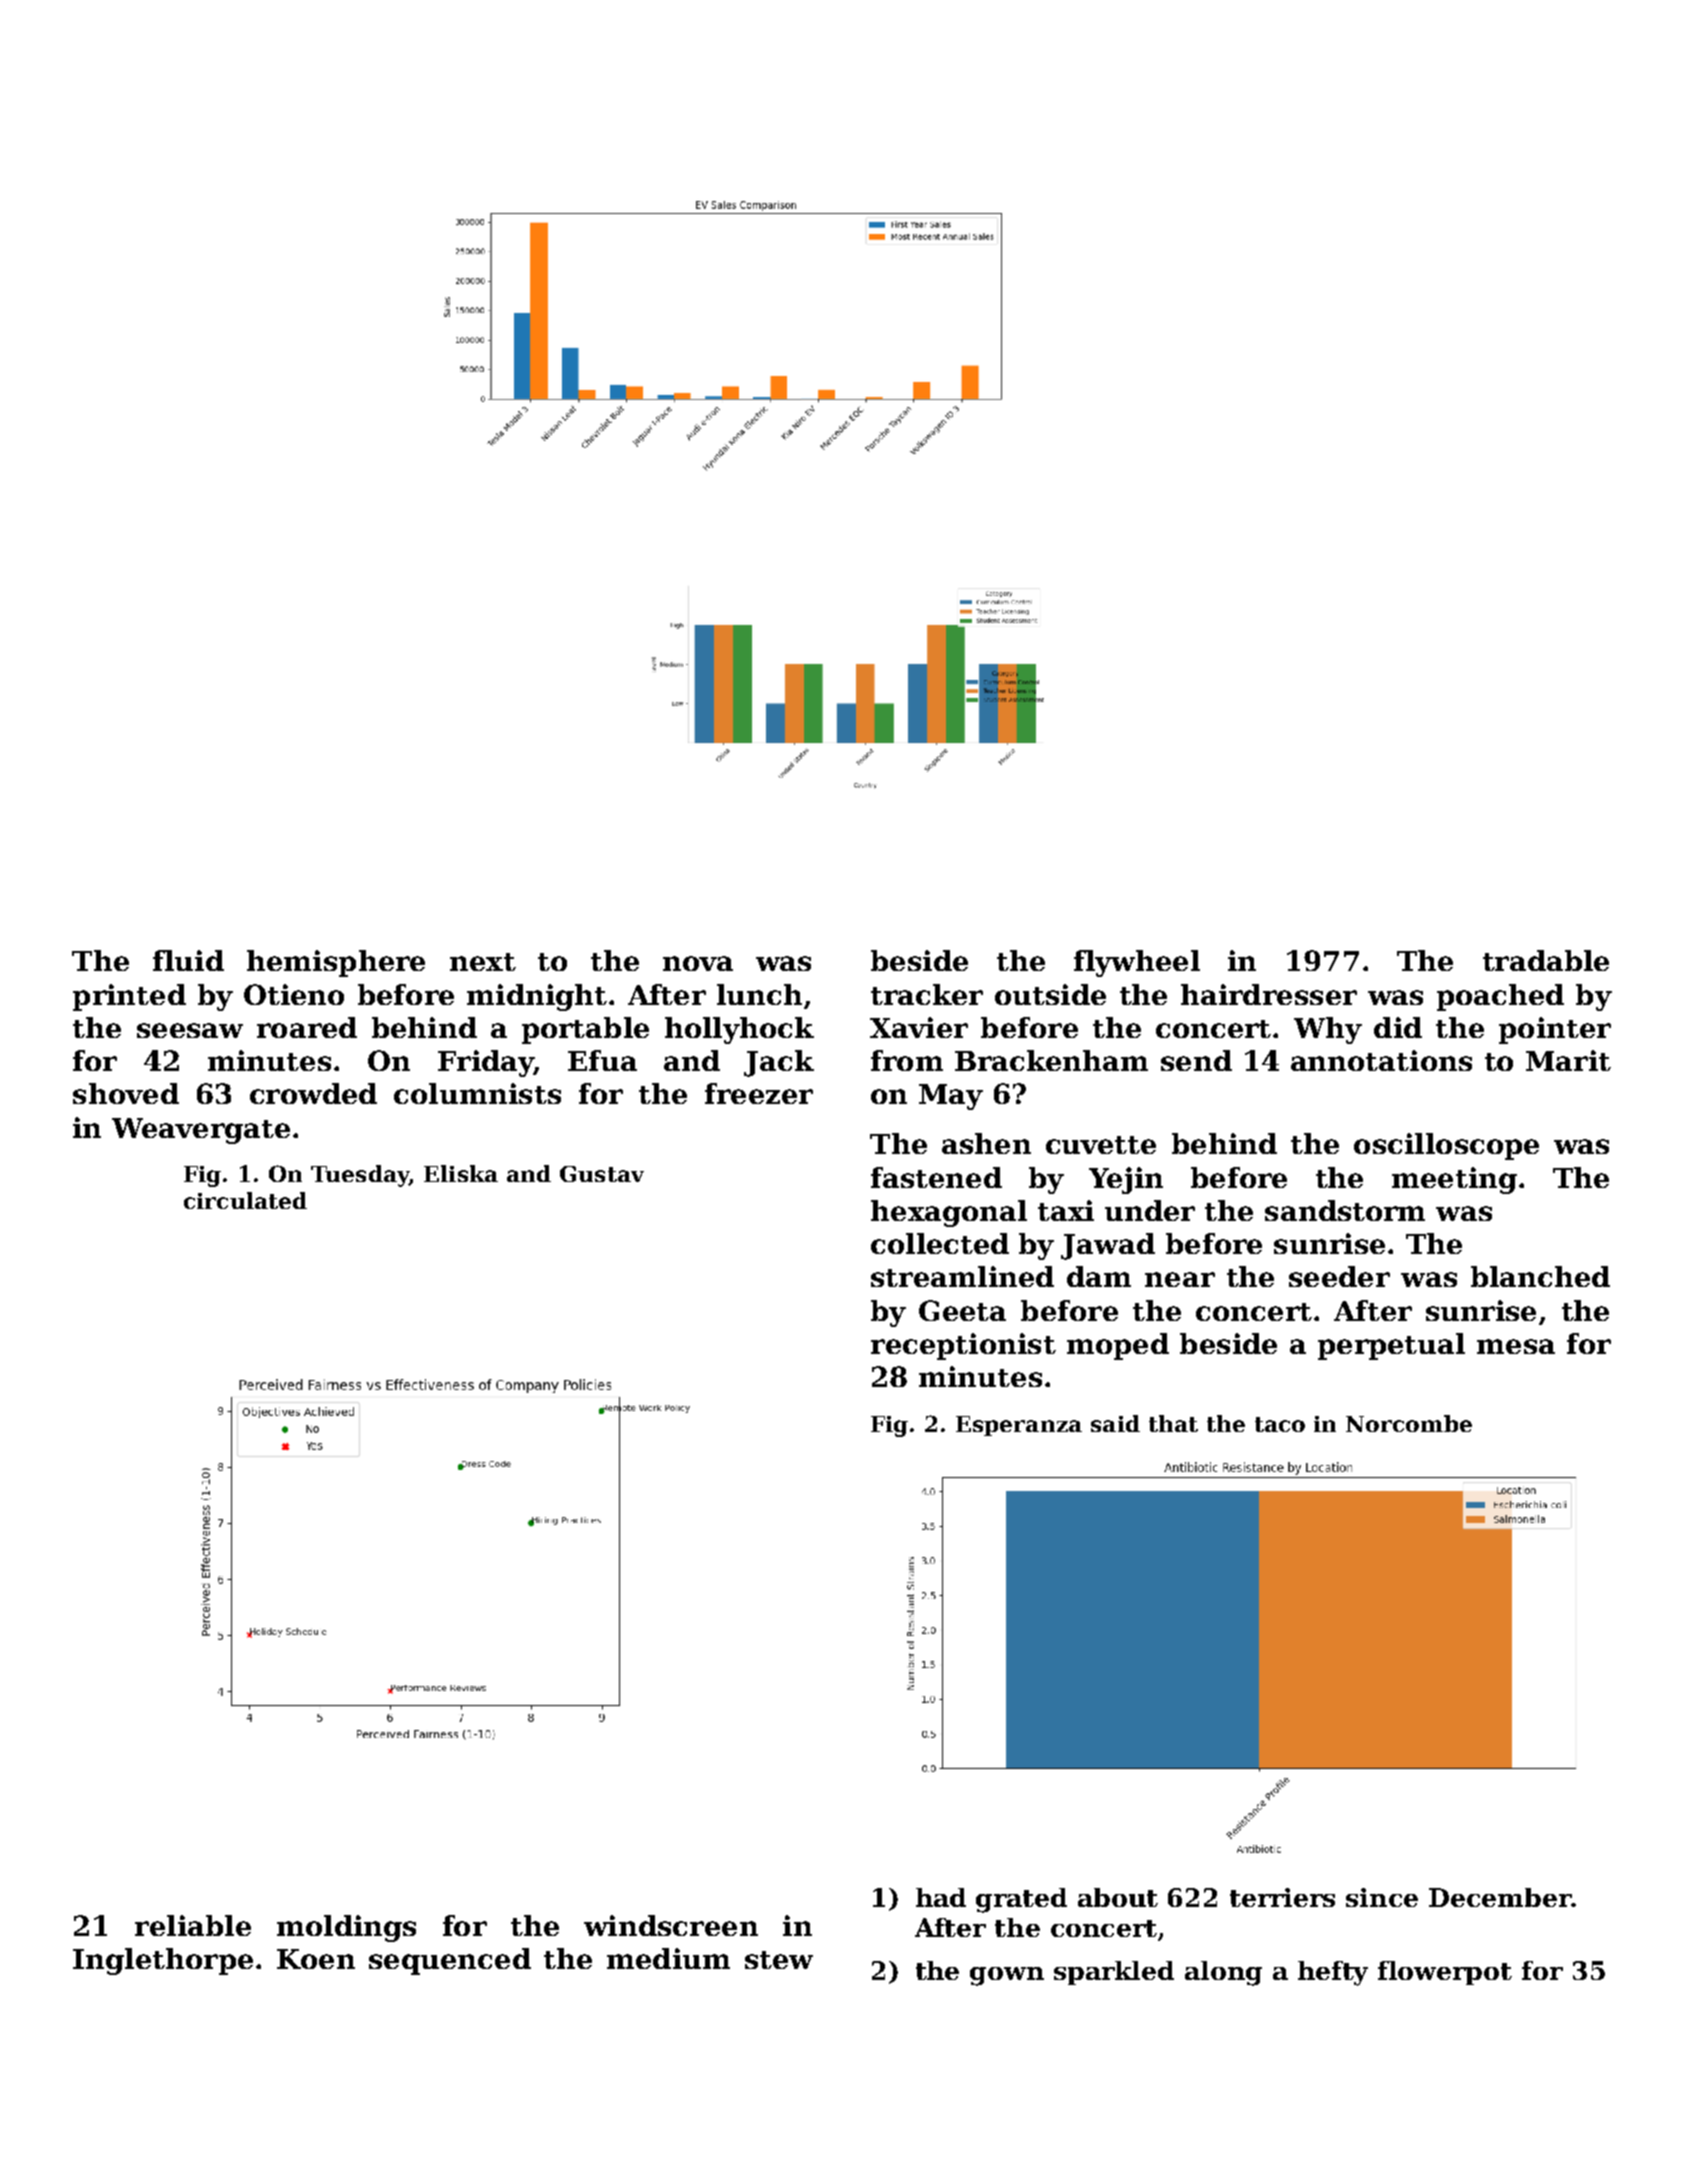 The height and width of the screenshot is (2178, 1683). Describe the element at coordinates (346, 1928) in the screenshot. I see `moldings` at that location.
